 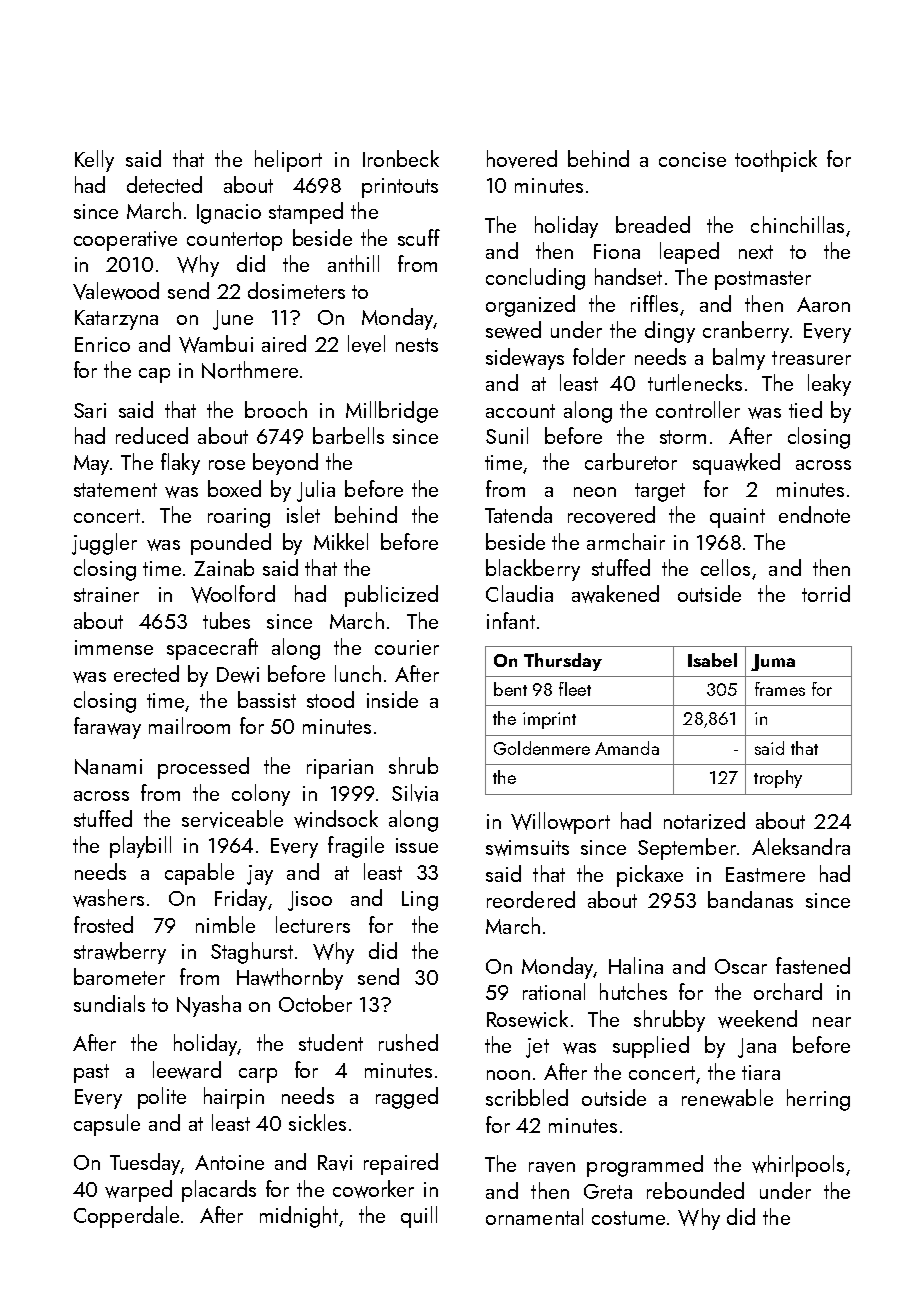 I want to click on tubes, so click(x=226, y=620).
